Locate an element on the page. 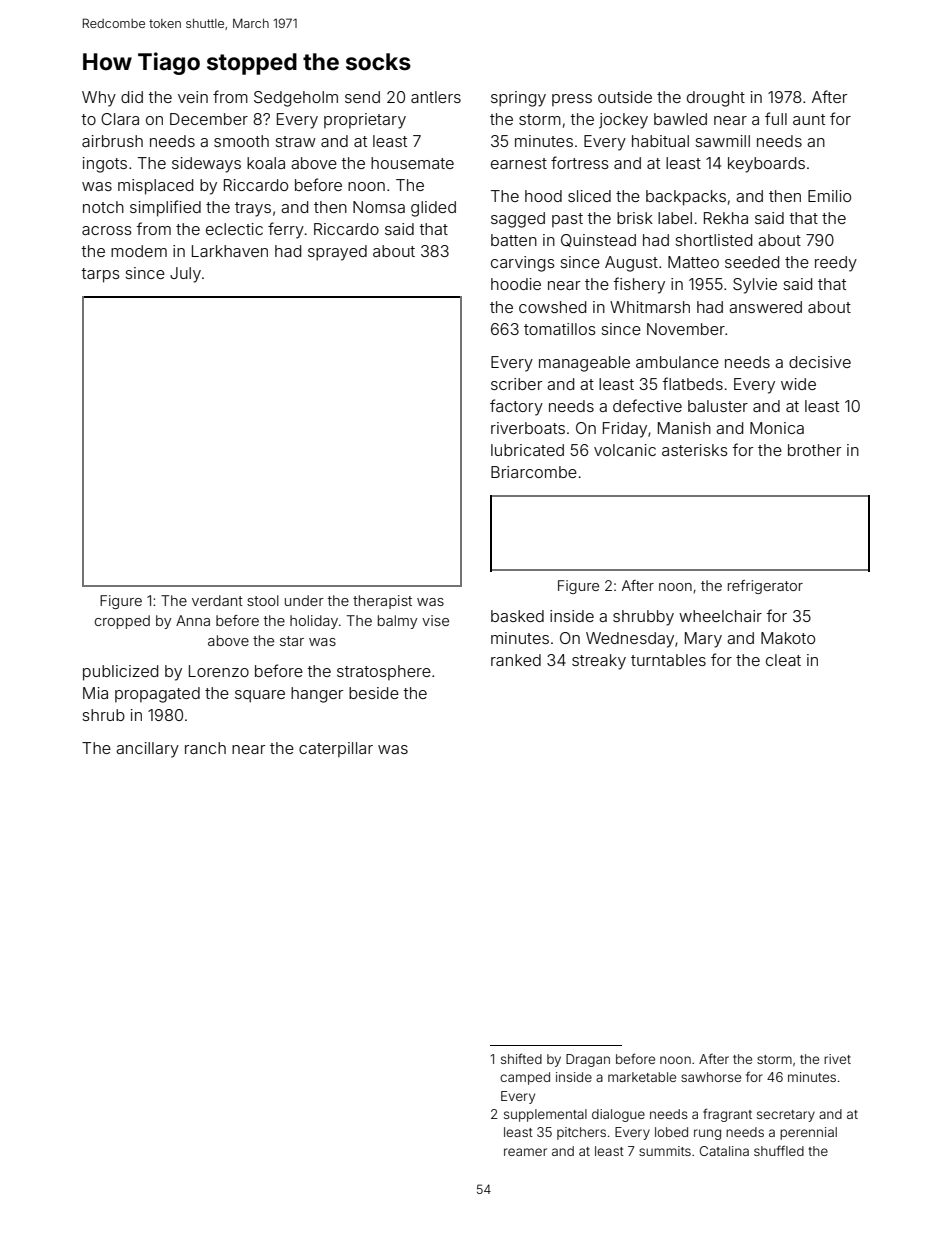 Image resolution: width=952 pixels, height=1233 pixels. did is located at coordinates (132, 97).
